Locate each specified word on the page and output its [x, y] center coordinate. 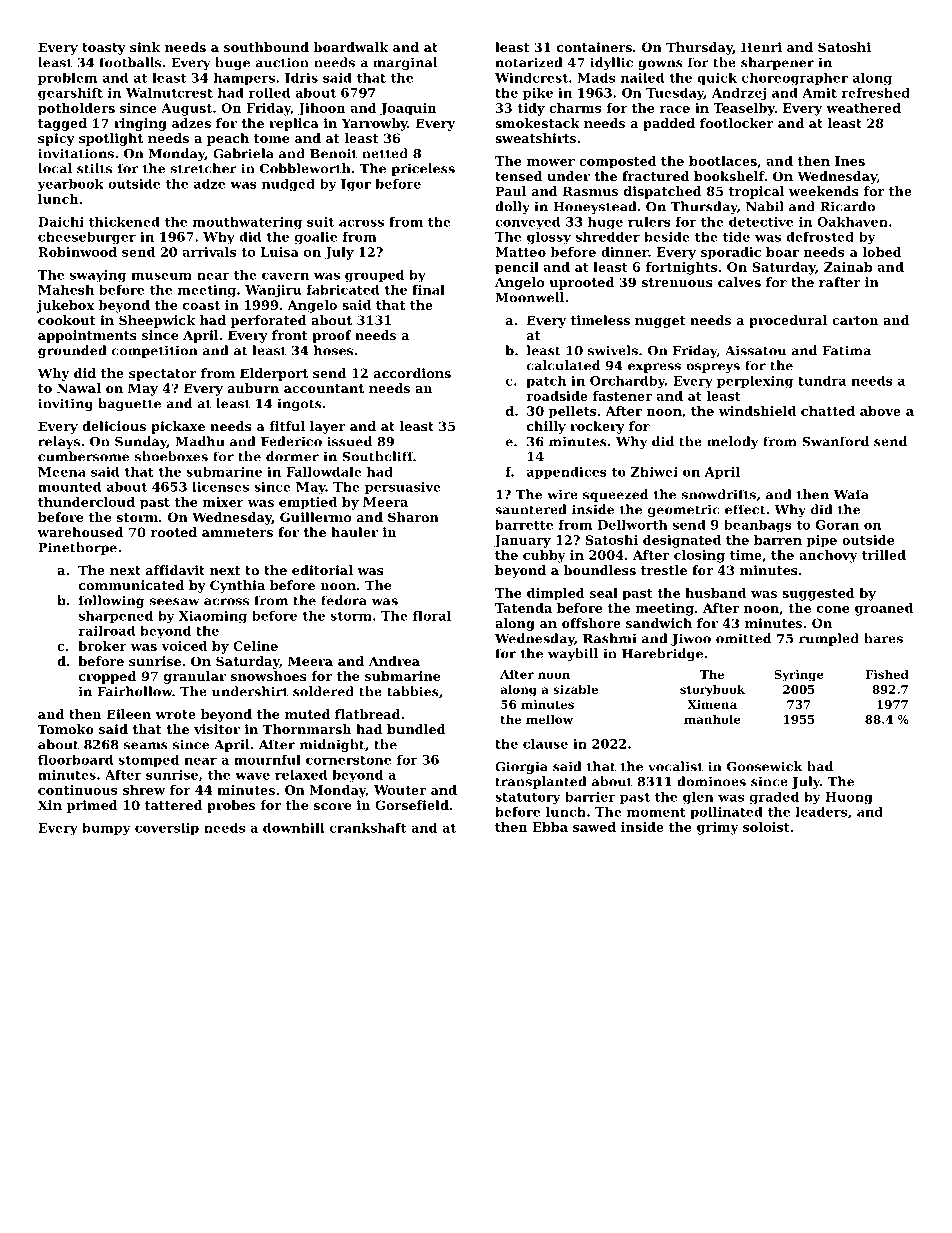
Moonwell [529, 297]
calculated [563, 365]
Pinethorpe [77, 548]
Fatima [846, 350]
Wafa [851, 494]
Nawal [79, 388]
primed [92, 806]
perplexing [755, 382]
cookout [66, 320]
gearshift [70, 94]
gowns [660, 65]
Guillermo [315, 517]
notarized [529, 62]
